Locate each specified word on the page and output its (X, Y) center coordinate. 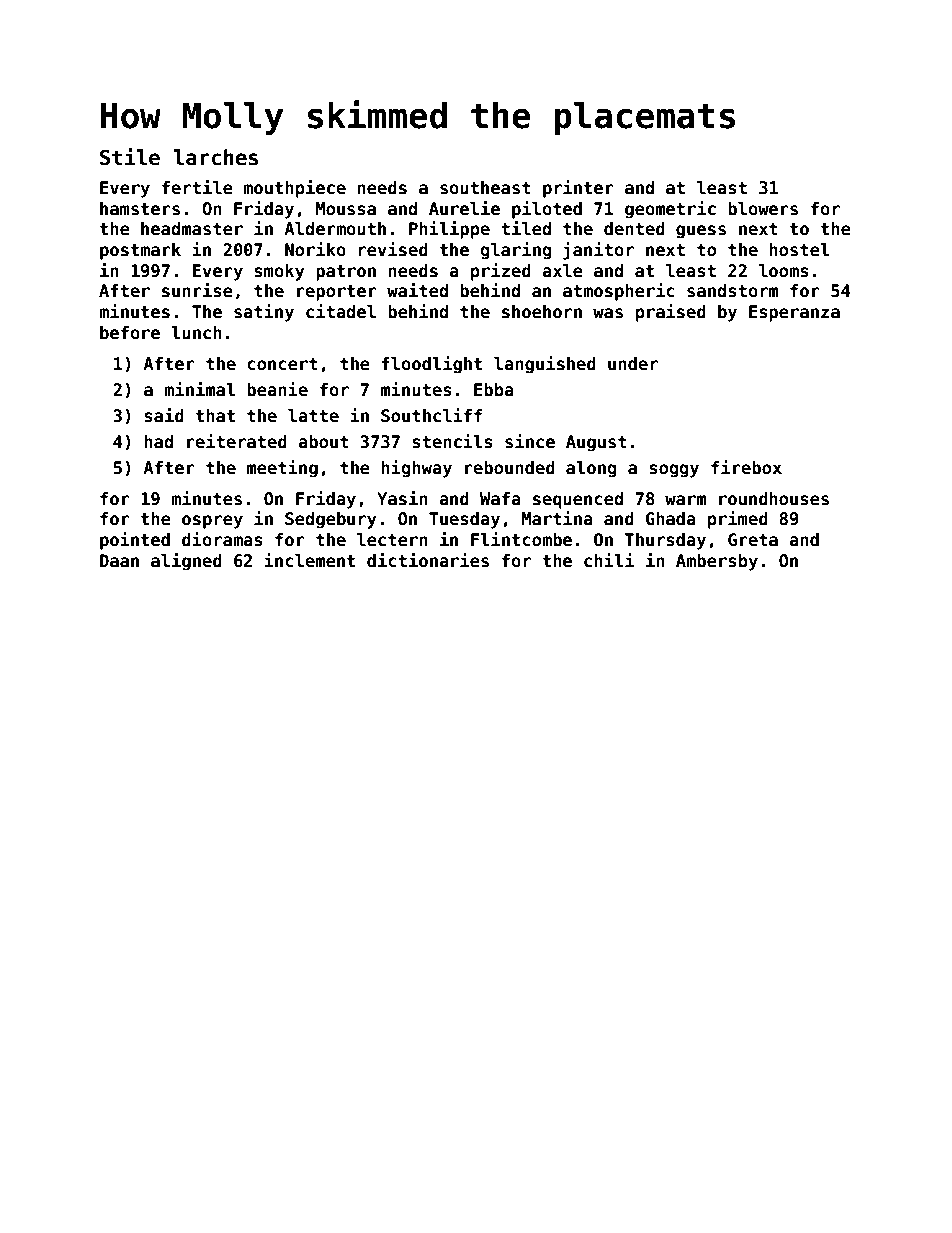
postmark (140, 251)
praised (671, 313)
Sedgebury (331, 520)
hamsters (140, 209)
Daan (119, 561)
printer (578, 189)
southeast (485, 188)
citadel (341, 311)
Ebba (494, 390)
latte (313, 416)
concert (282, 364)
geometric (670, 210)
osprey (212, 522)
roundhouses (774, 499)
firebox (746, 467)
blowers (763, 209)
